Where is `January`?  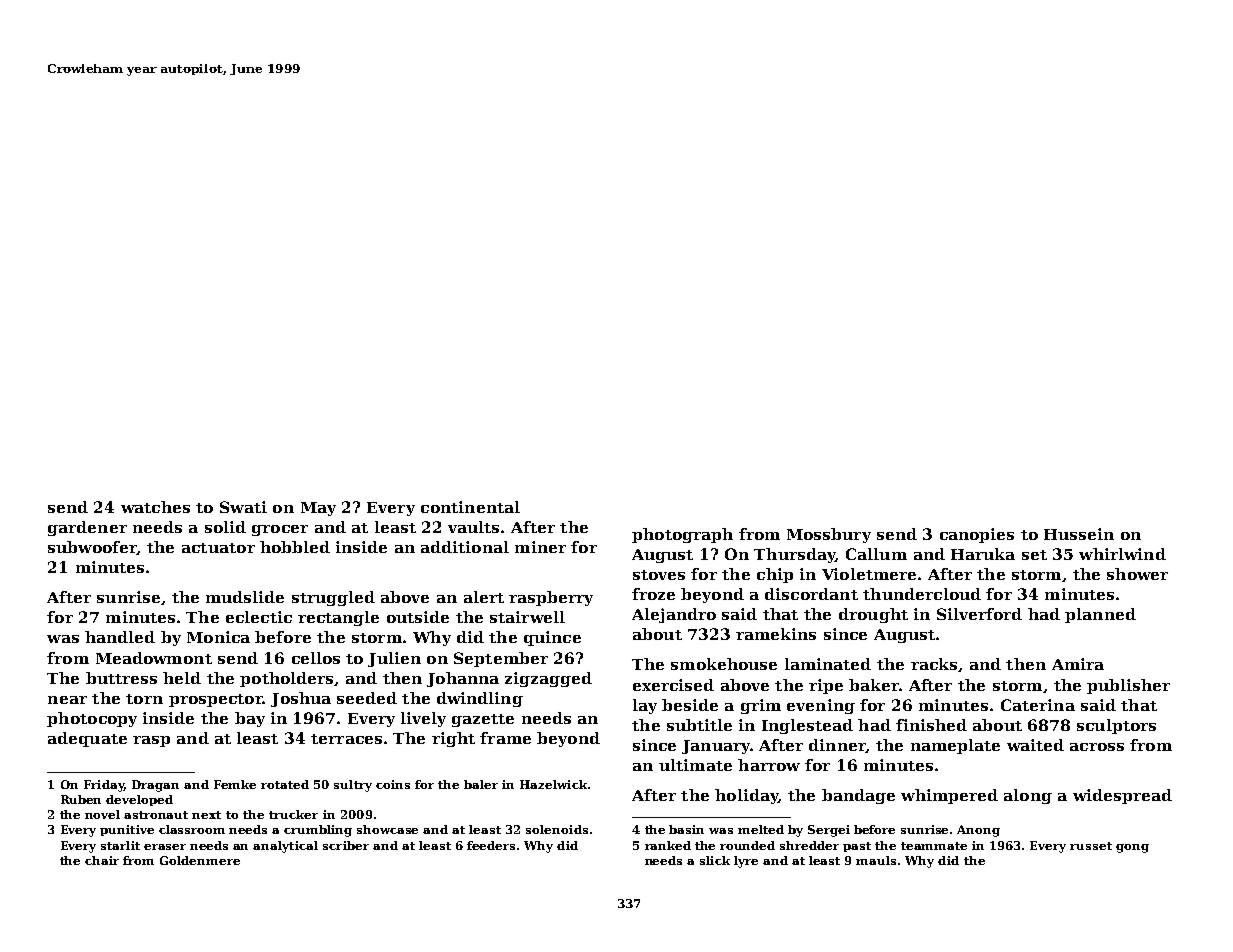
January is located at coordinates (716, 747).
